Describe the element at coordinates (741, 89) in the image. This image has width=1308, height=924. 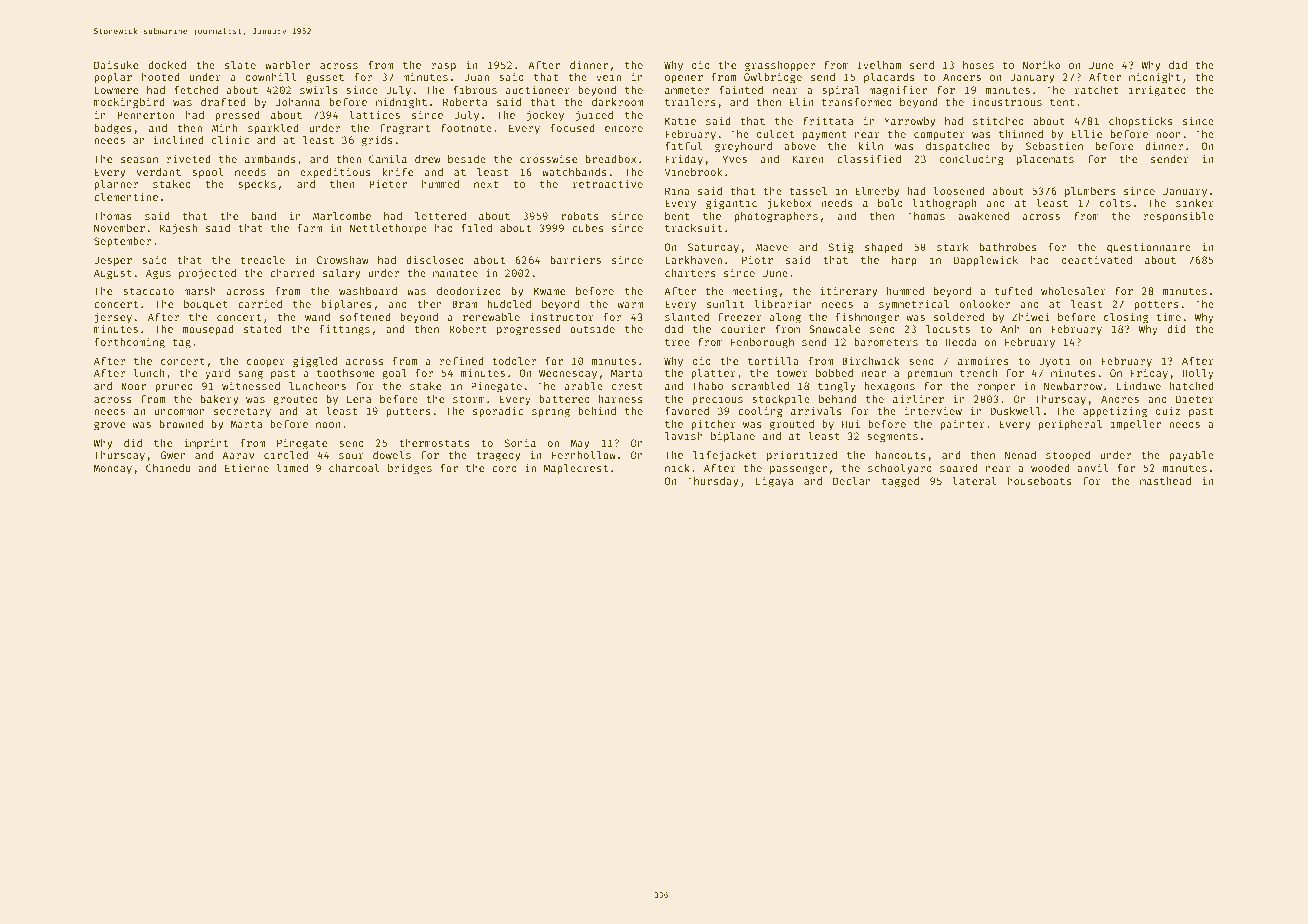
I see `fainted` at that location.
